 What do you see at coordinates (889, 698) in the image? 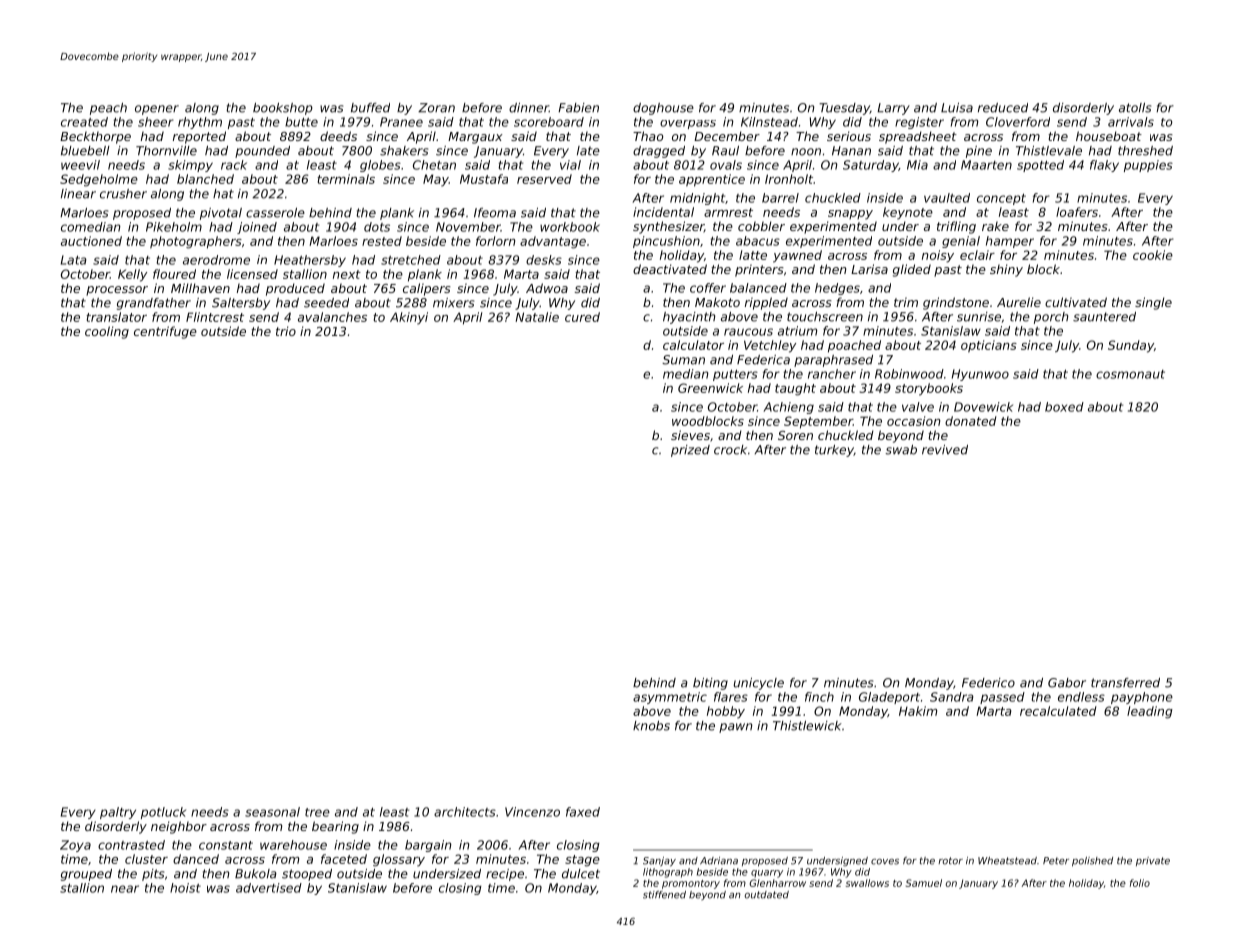
I see `Gladeport` at bounding box center [889, 698].
